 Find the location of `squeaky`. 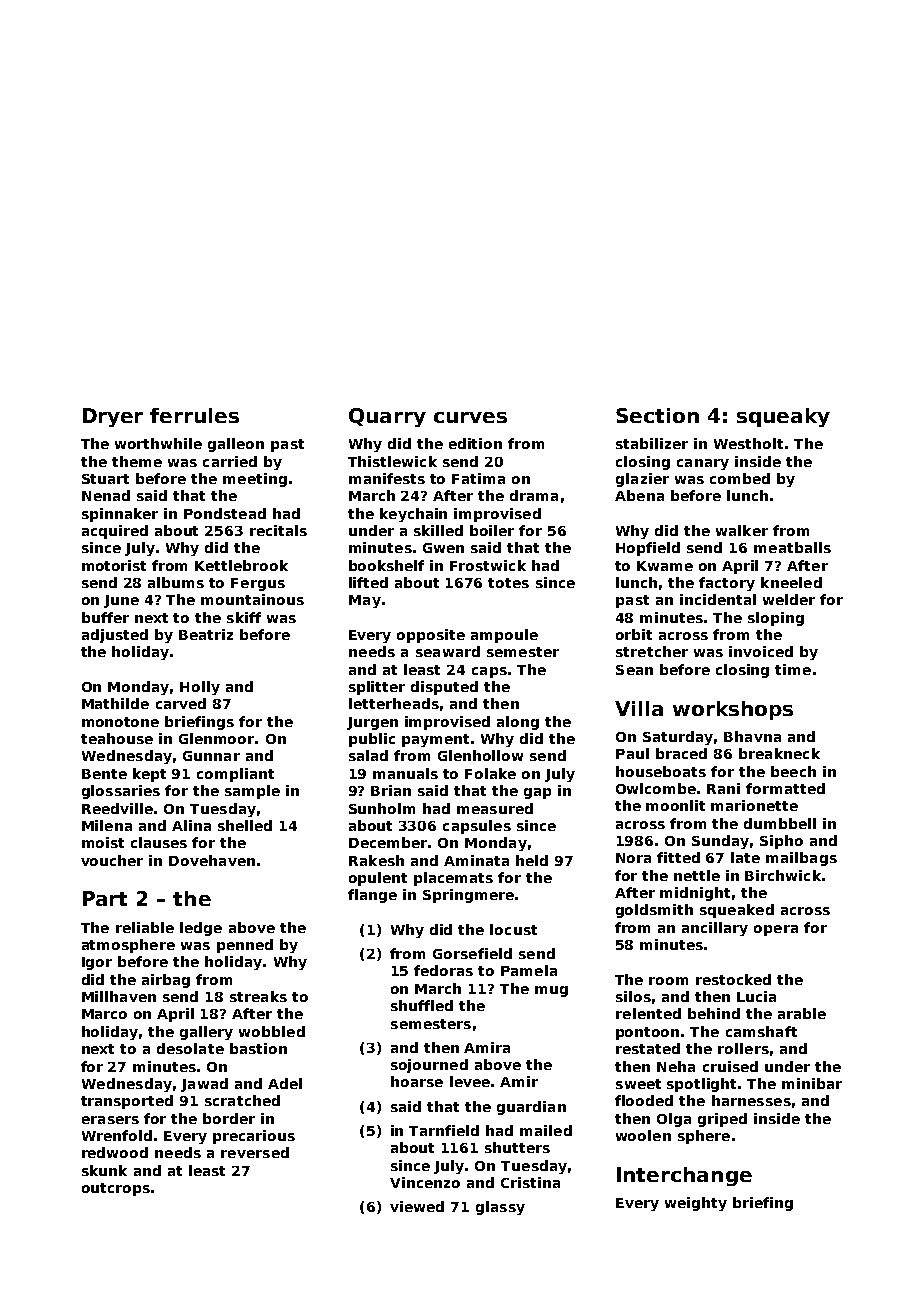

squeaky is located at coordinates (783, 417).
